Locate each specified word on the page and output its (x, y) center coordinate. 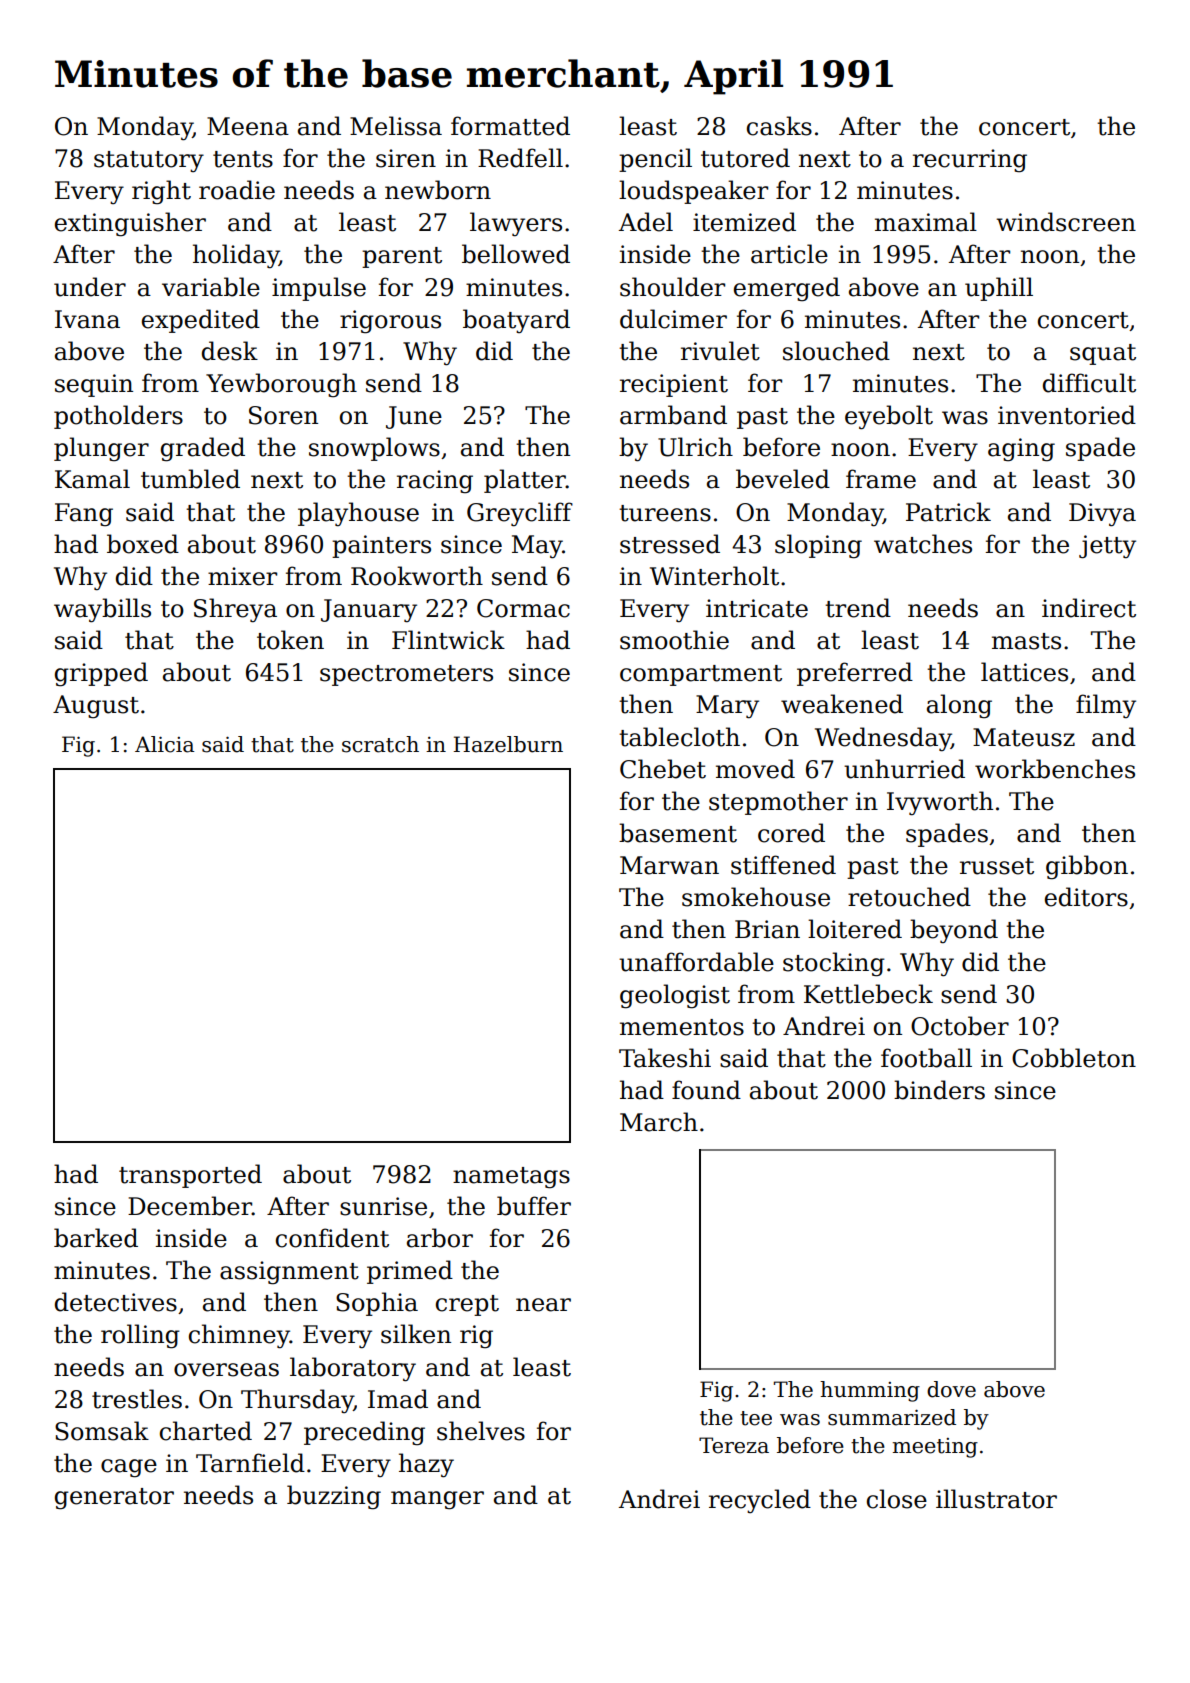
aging (1021, 450)
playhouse (358, 514)
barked (96, 1238)
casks (779, 126)
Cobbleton (1074, 1058)
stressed (670, 544)
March (659, 1122)
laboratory (353, 1369)
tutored (745, 158)
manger (437, 1500)
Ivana (87, 319)
